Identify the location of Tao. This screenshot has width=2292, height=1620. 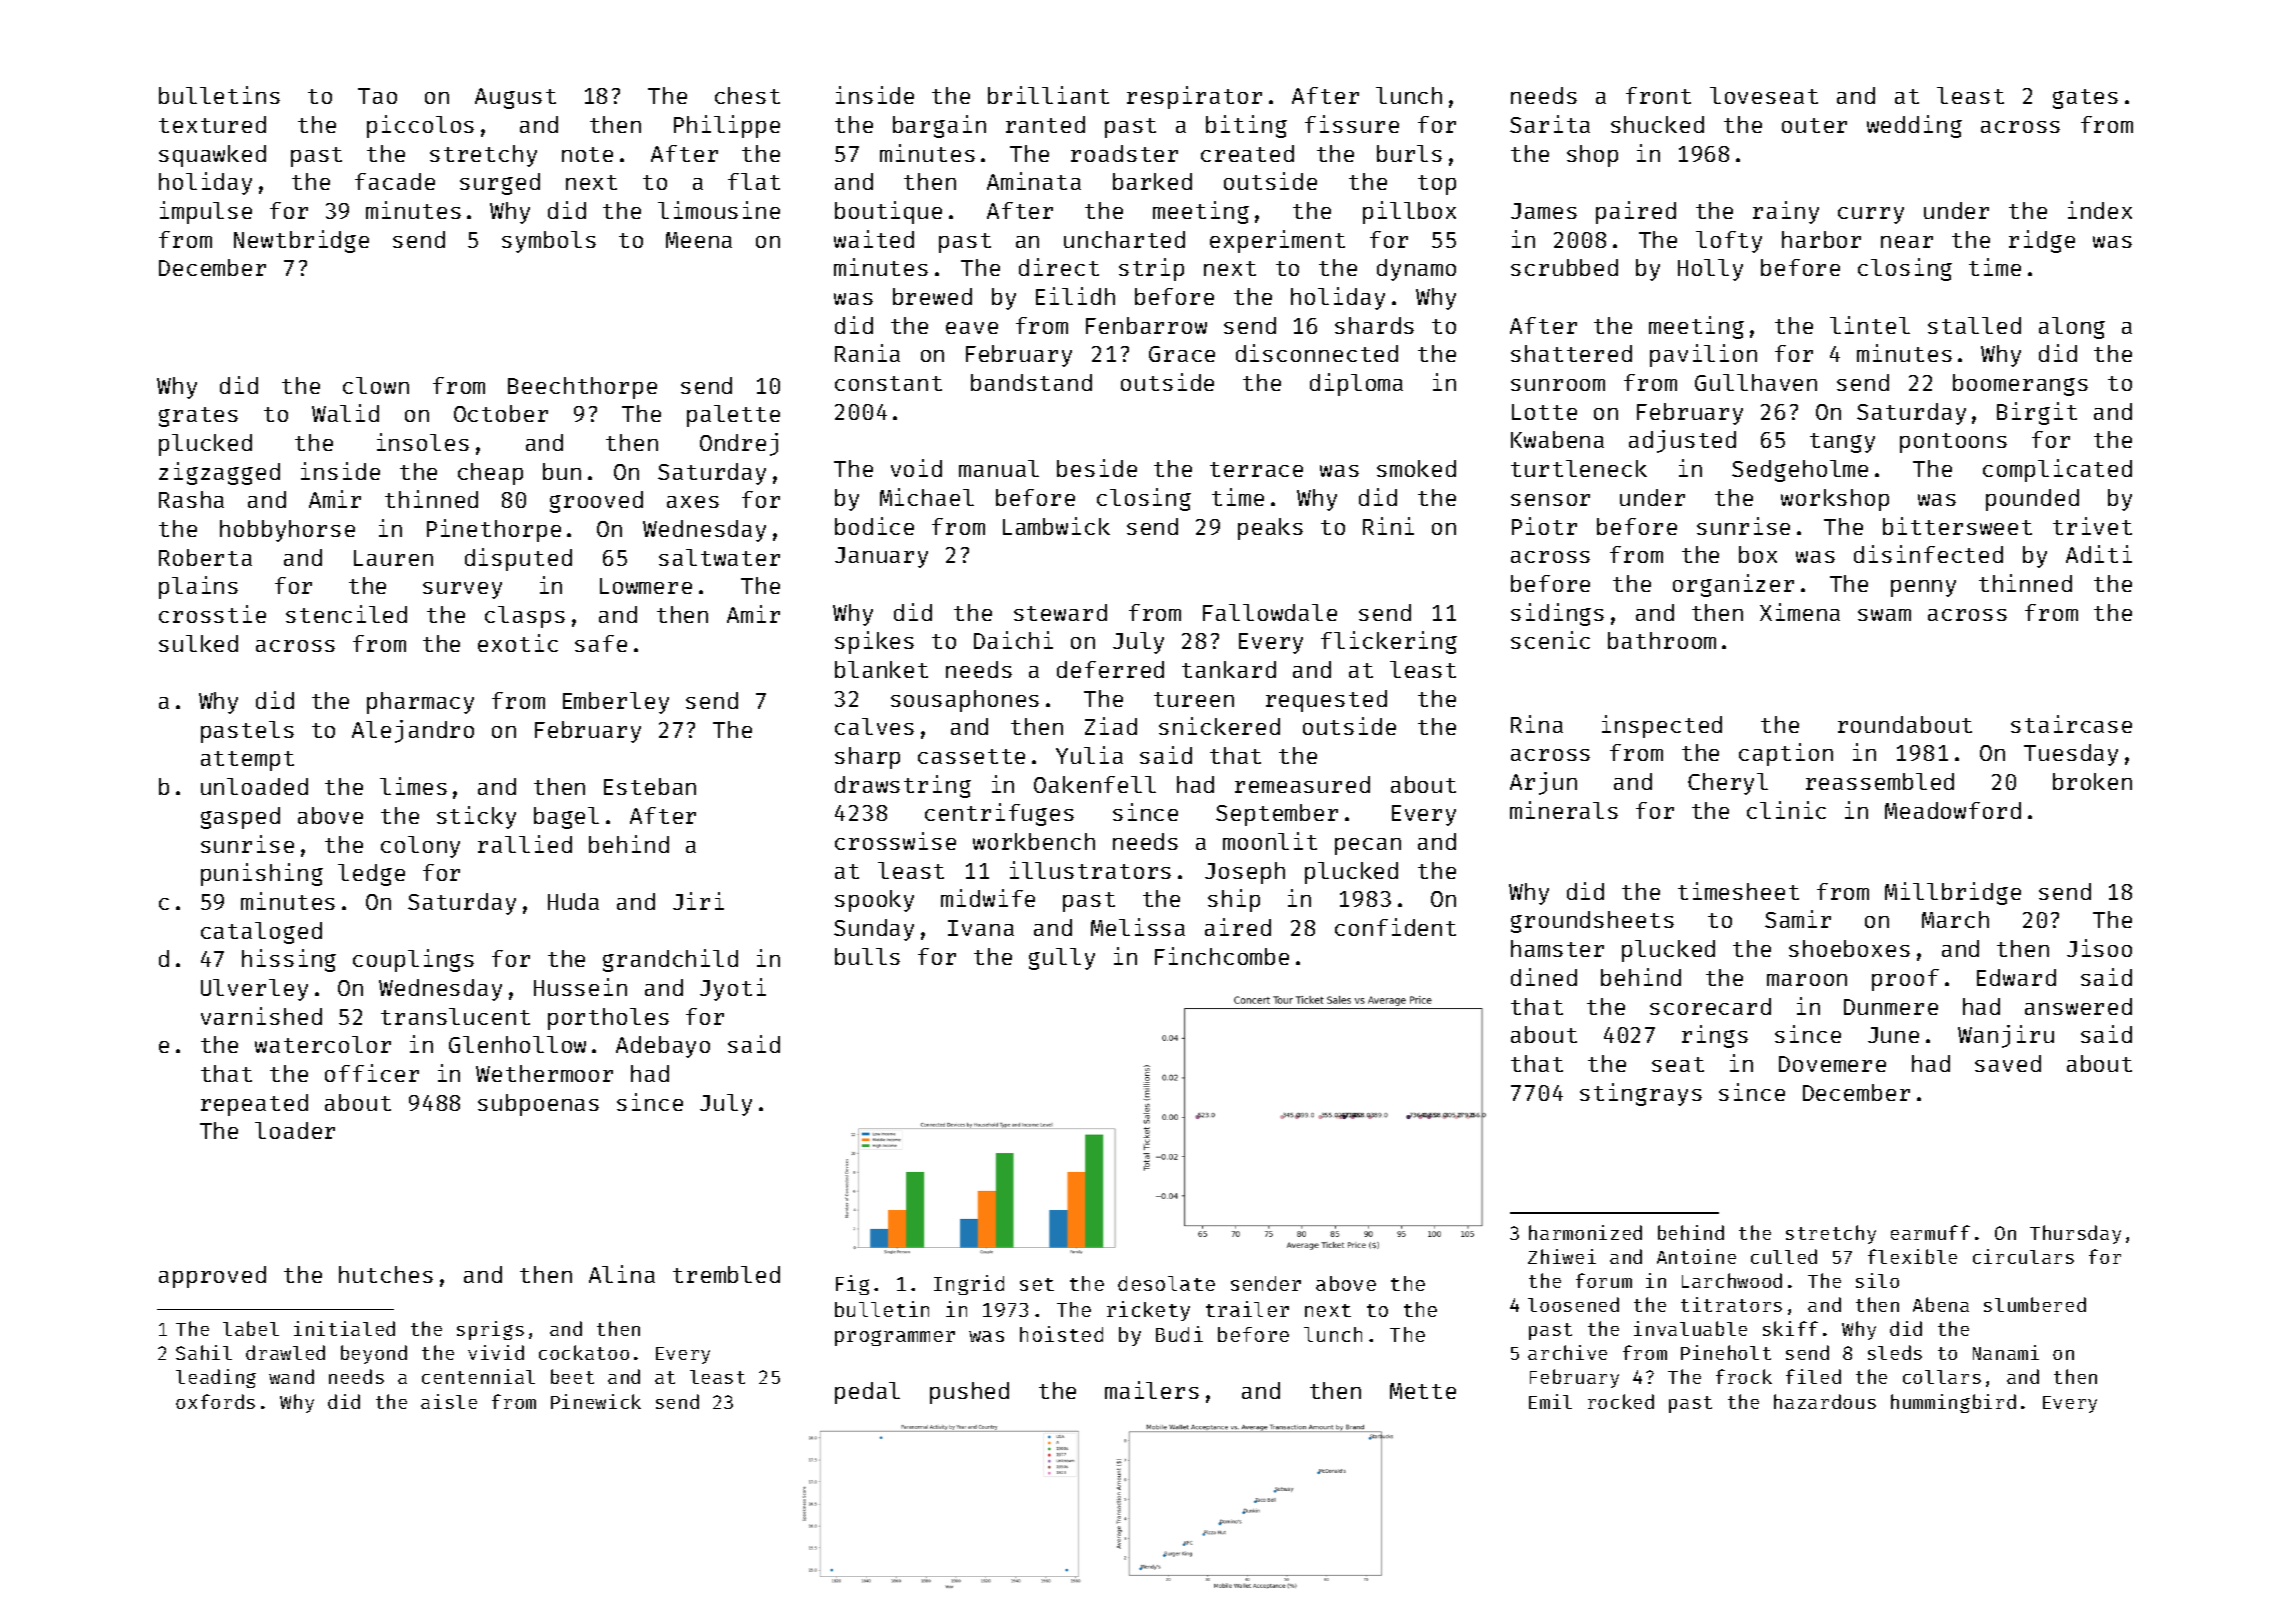
(377, 96).
